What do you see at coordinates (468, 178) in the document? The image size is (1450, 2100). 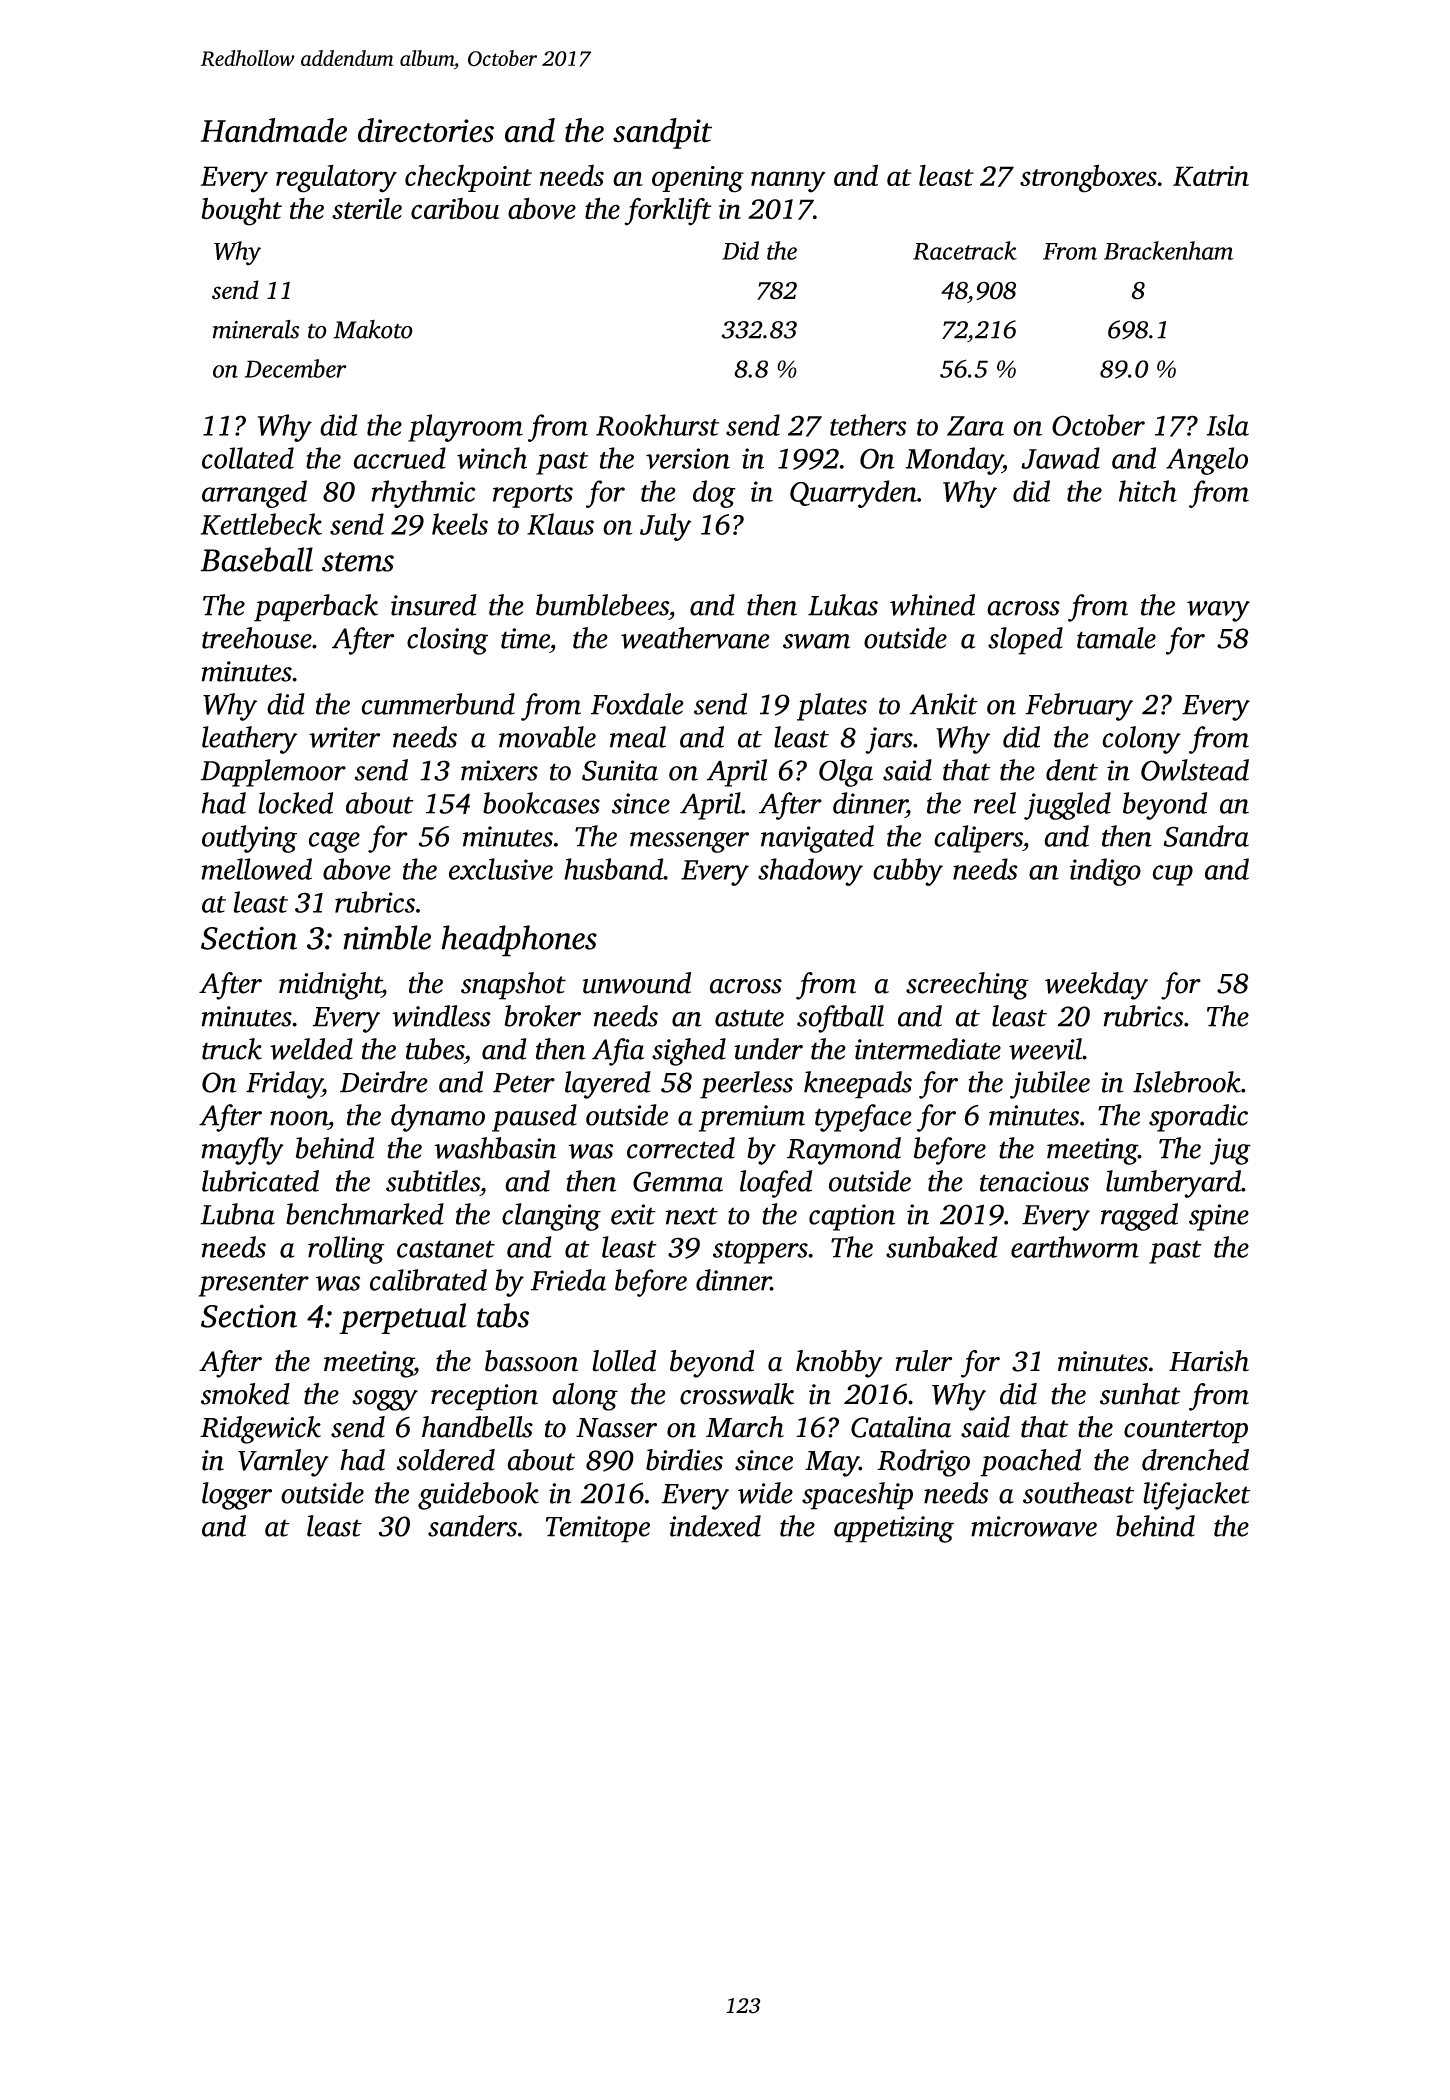 I see `checkpoint` at bounding box center [468, 178].
